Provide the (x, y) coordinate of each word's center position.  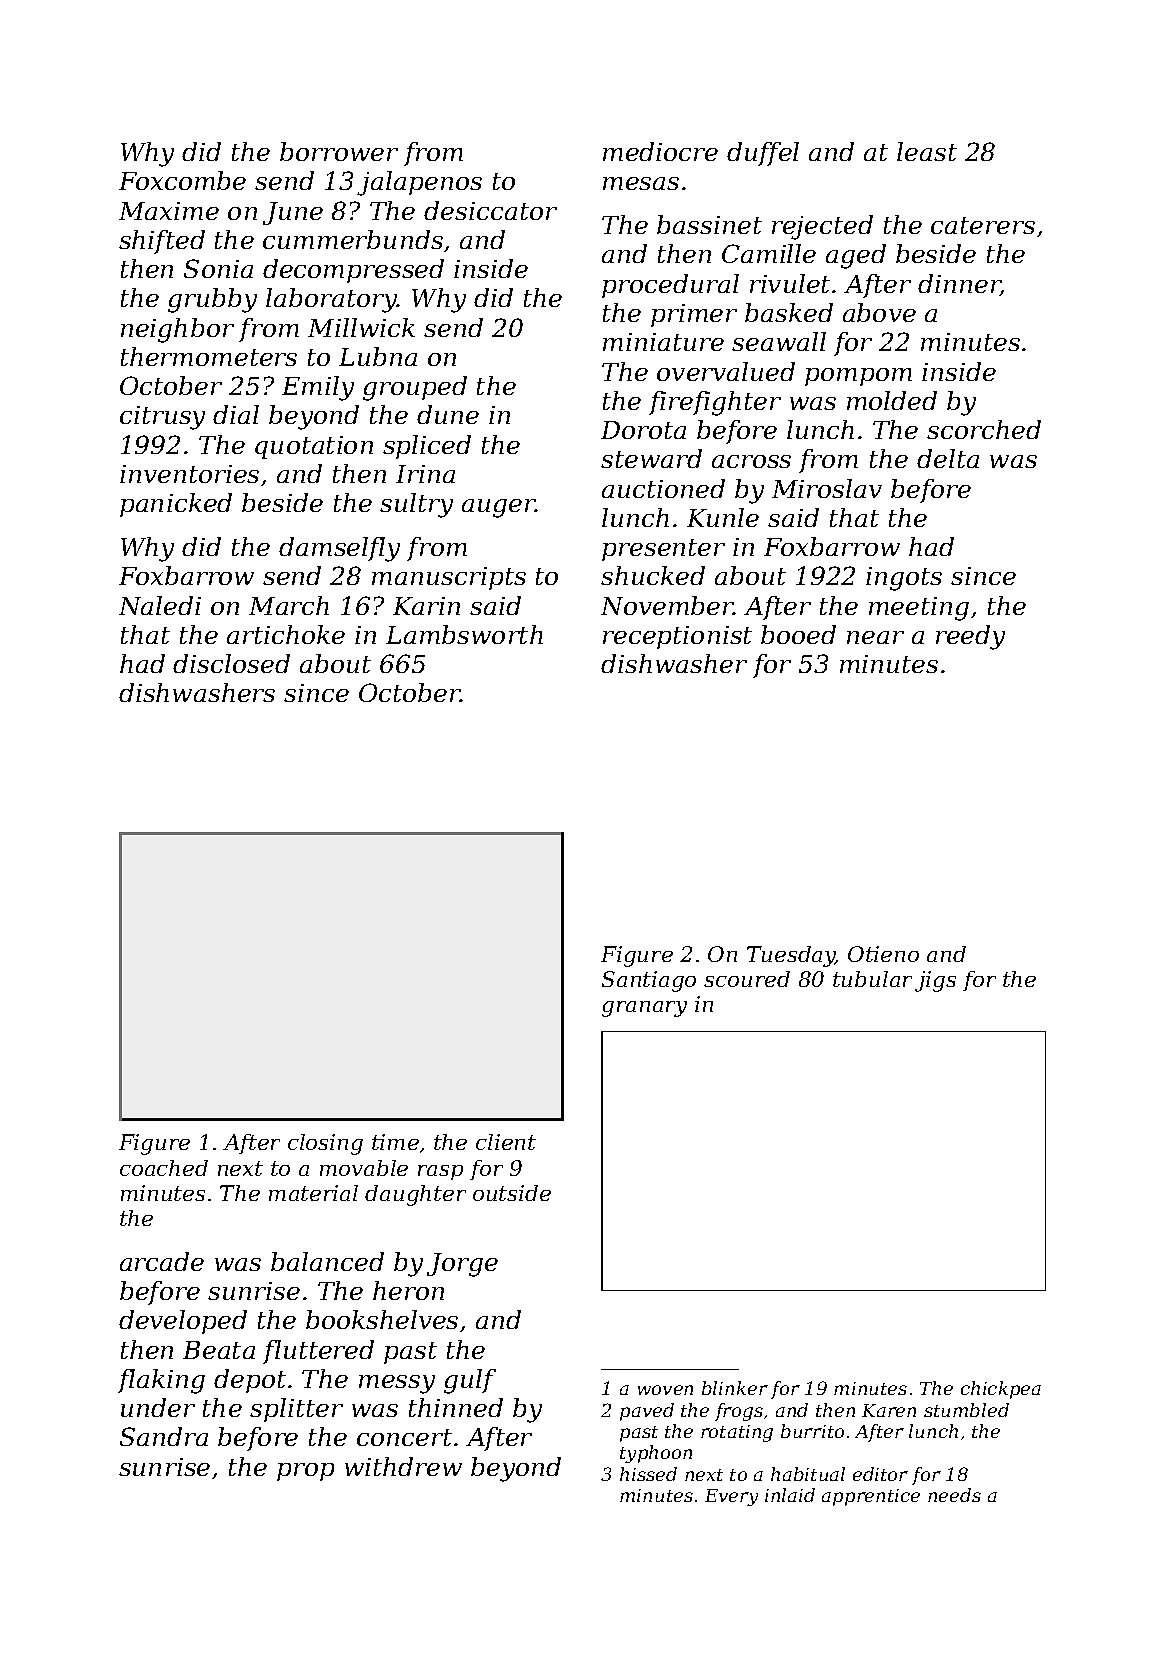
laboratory (331, 300)
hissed (648, 1474)
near (875, 637)
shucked (653, 575)
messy (397, 1384)
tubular (872, 979)
